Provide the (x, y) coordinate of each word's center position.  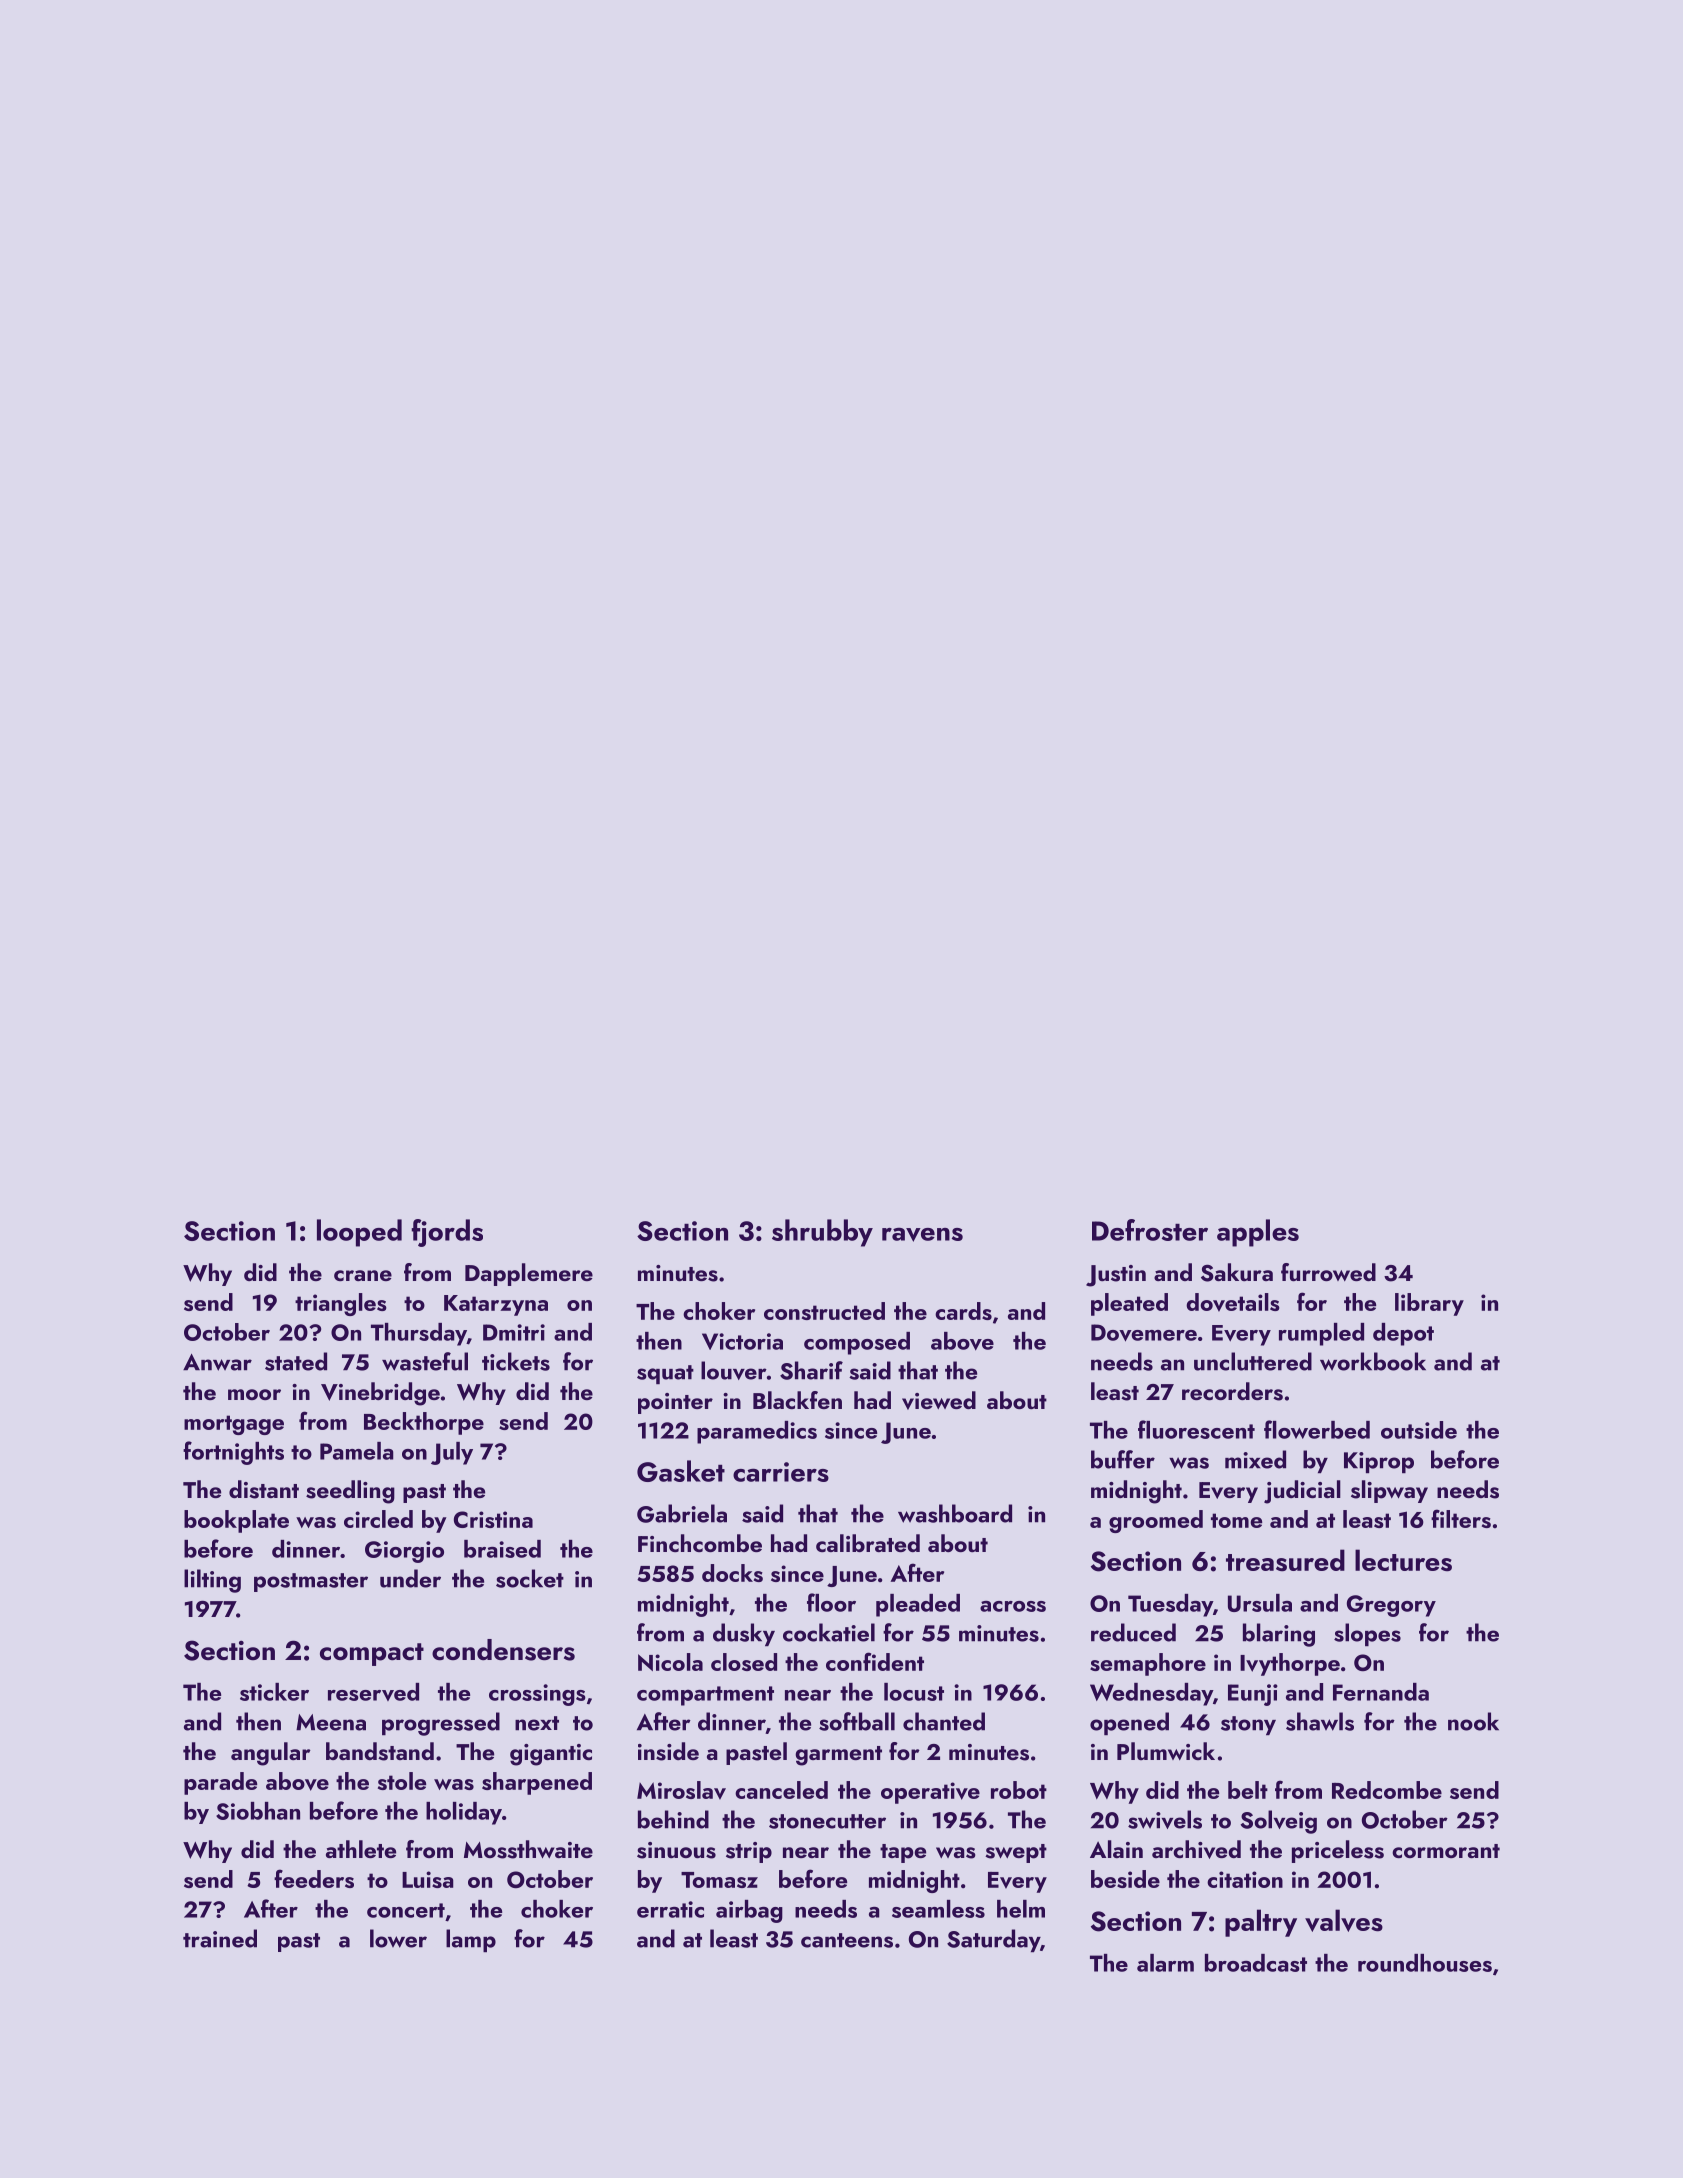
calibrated (868, 1543)
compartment (705, 1696)
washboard (955, 1513)
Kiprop (1379, 1462)
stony (1248, 1725)
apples (1258, 1233)
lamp (471, 1940)
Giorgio (404, 1552)
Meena (331, 1722)
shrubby (822, 1233)
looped (359, 1233)
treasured (1285, 1560)
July (452, 1453)
